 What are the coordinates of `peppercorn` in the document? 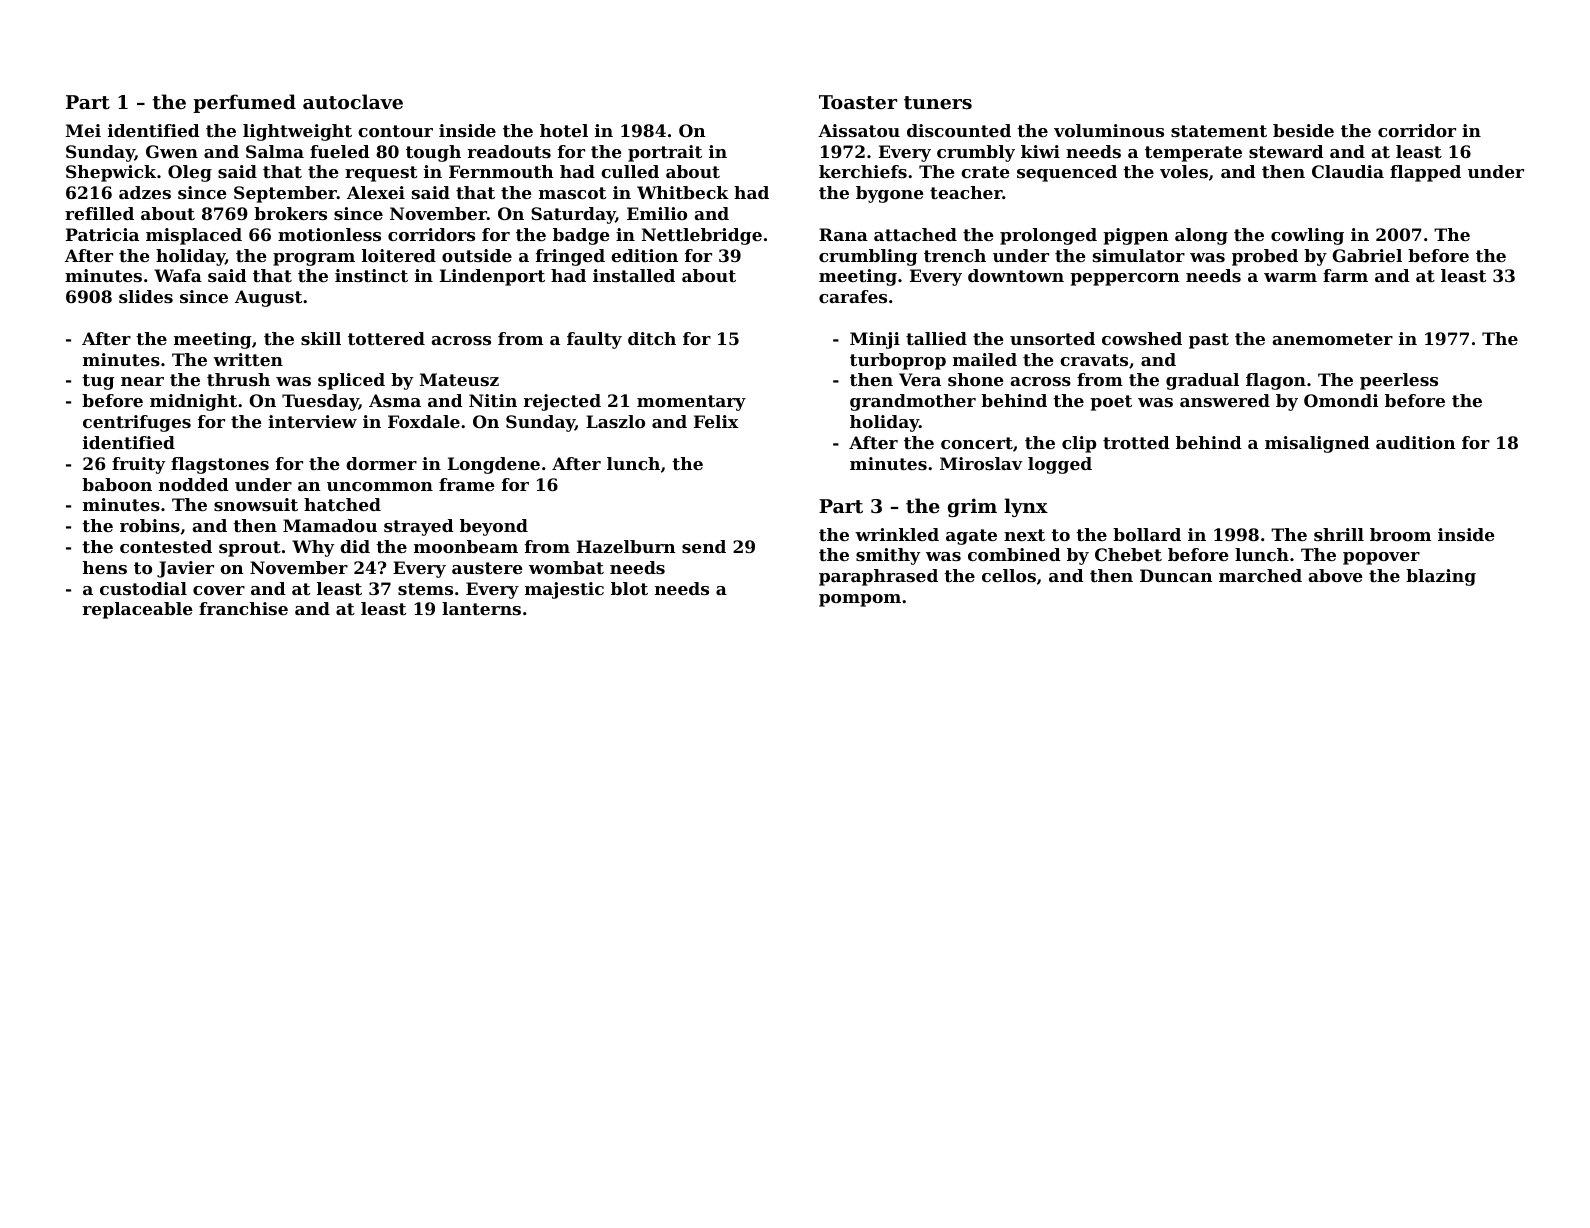 It's located at (1125, 279).
